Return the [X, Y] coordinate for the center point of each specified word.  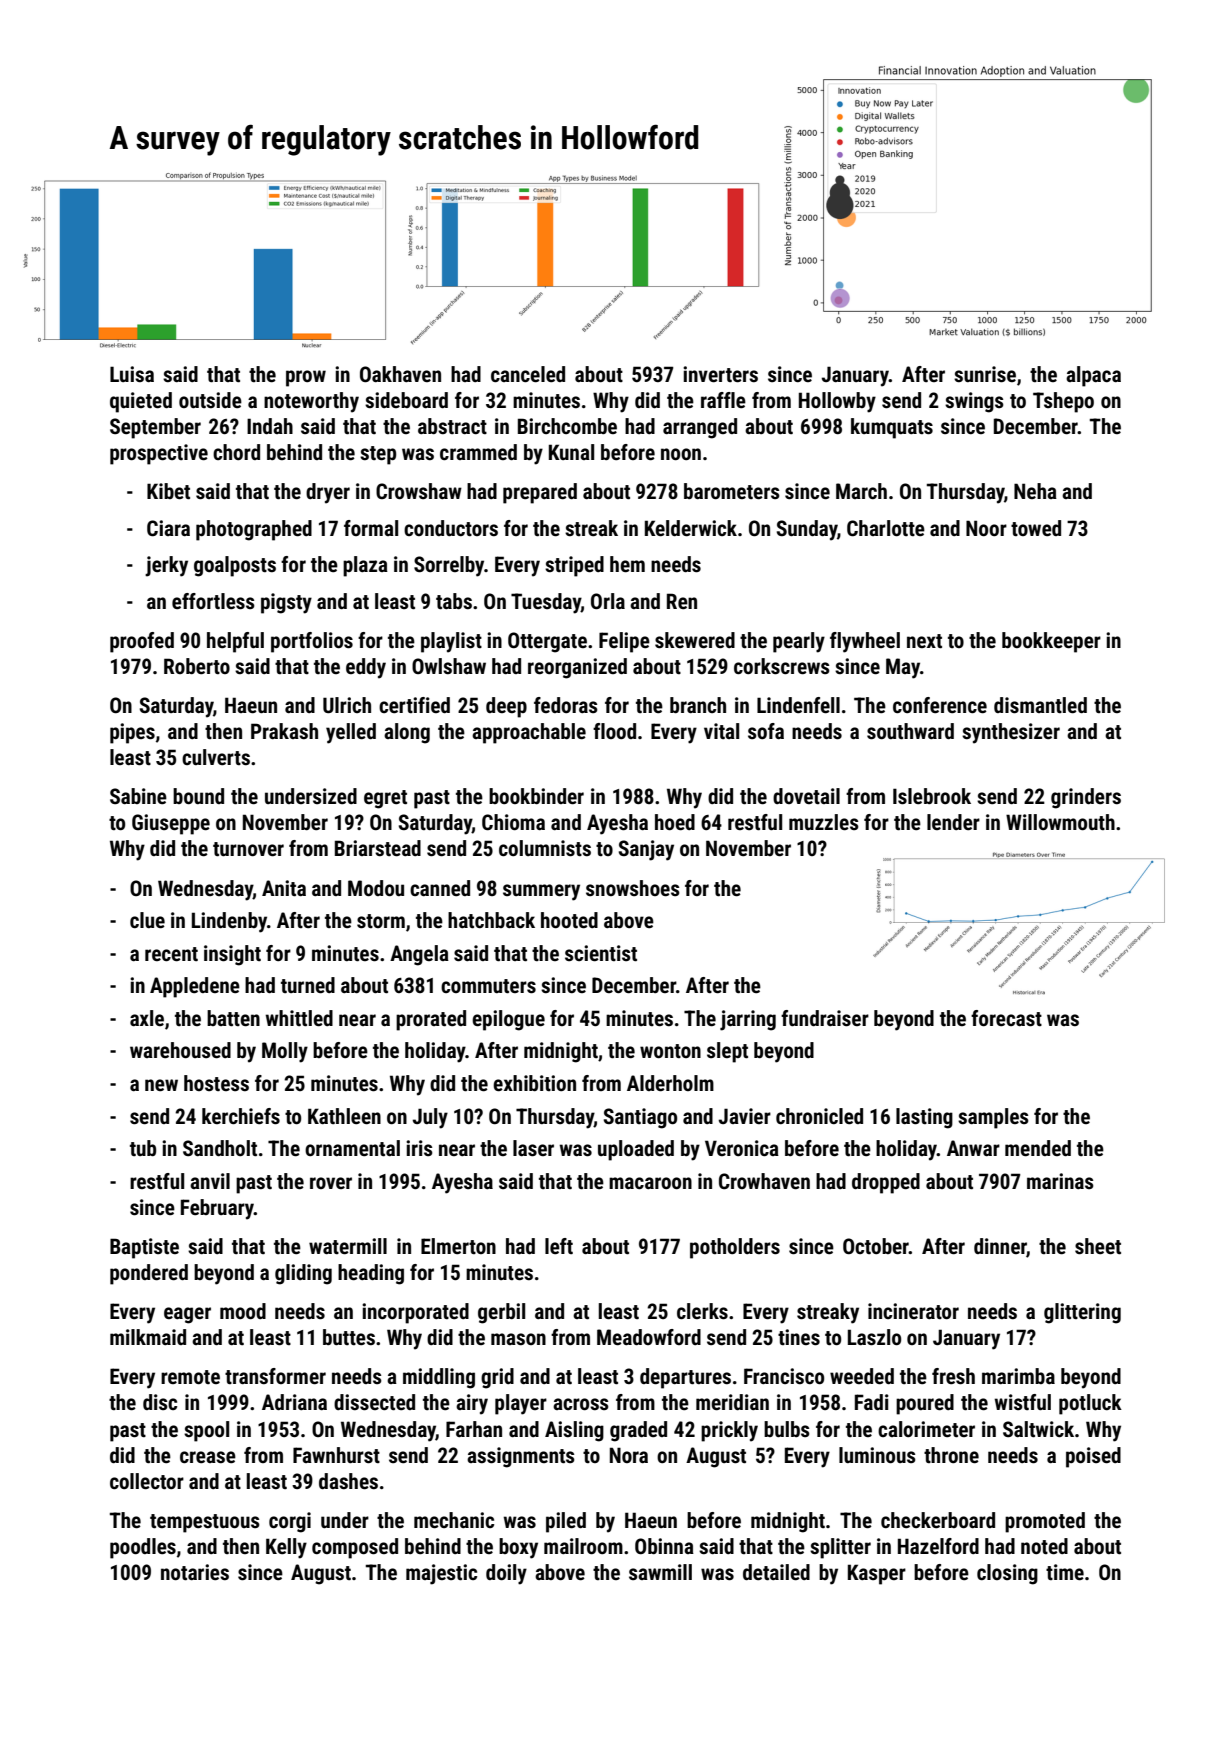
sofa [766, 731]
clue [147, 920]
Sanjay [646, 850]
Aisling [574, 1431]
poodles [143, 1548]
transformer [275, 1376]
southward [910, 731]
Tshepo [1063, 402]
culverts [216, 757]
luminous [877, 1455]
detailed [776, 1572]
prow [306, 378]
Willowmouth [1060, 822]
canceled [528, 374]
